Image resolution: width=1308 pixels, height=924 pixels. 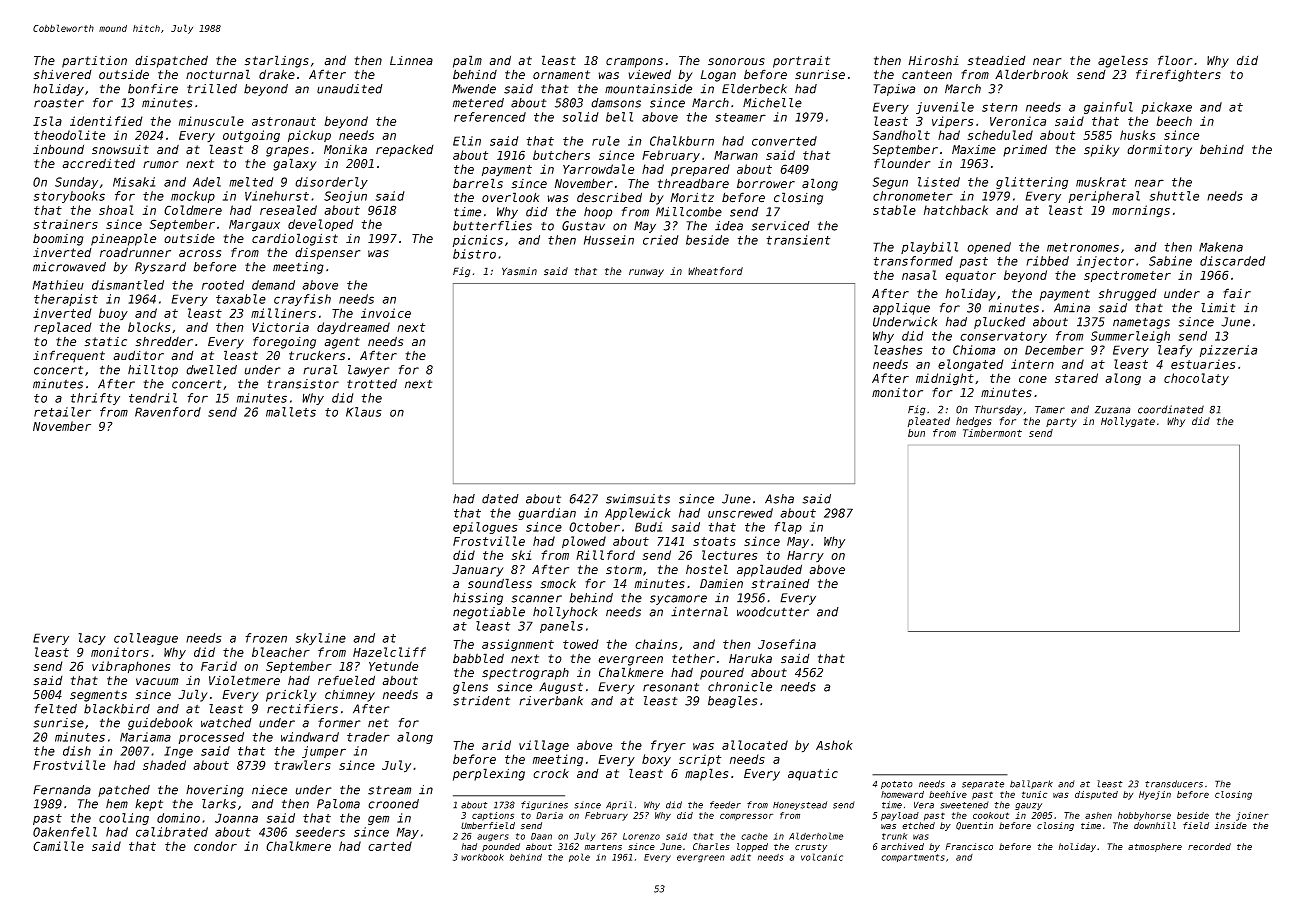 I want to click on Logan, so click(x=718, y=76).
